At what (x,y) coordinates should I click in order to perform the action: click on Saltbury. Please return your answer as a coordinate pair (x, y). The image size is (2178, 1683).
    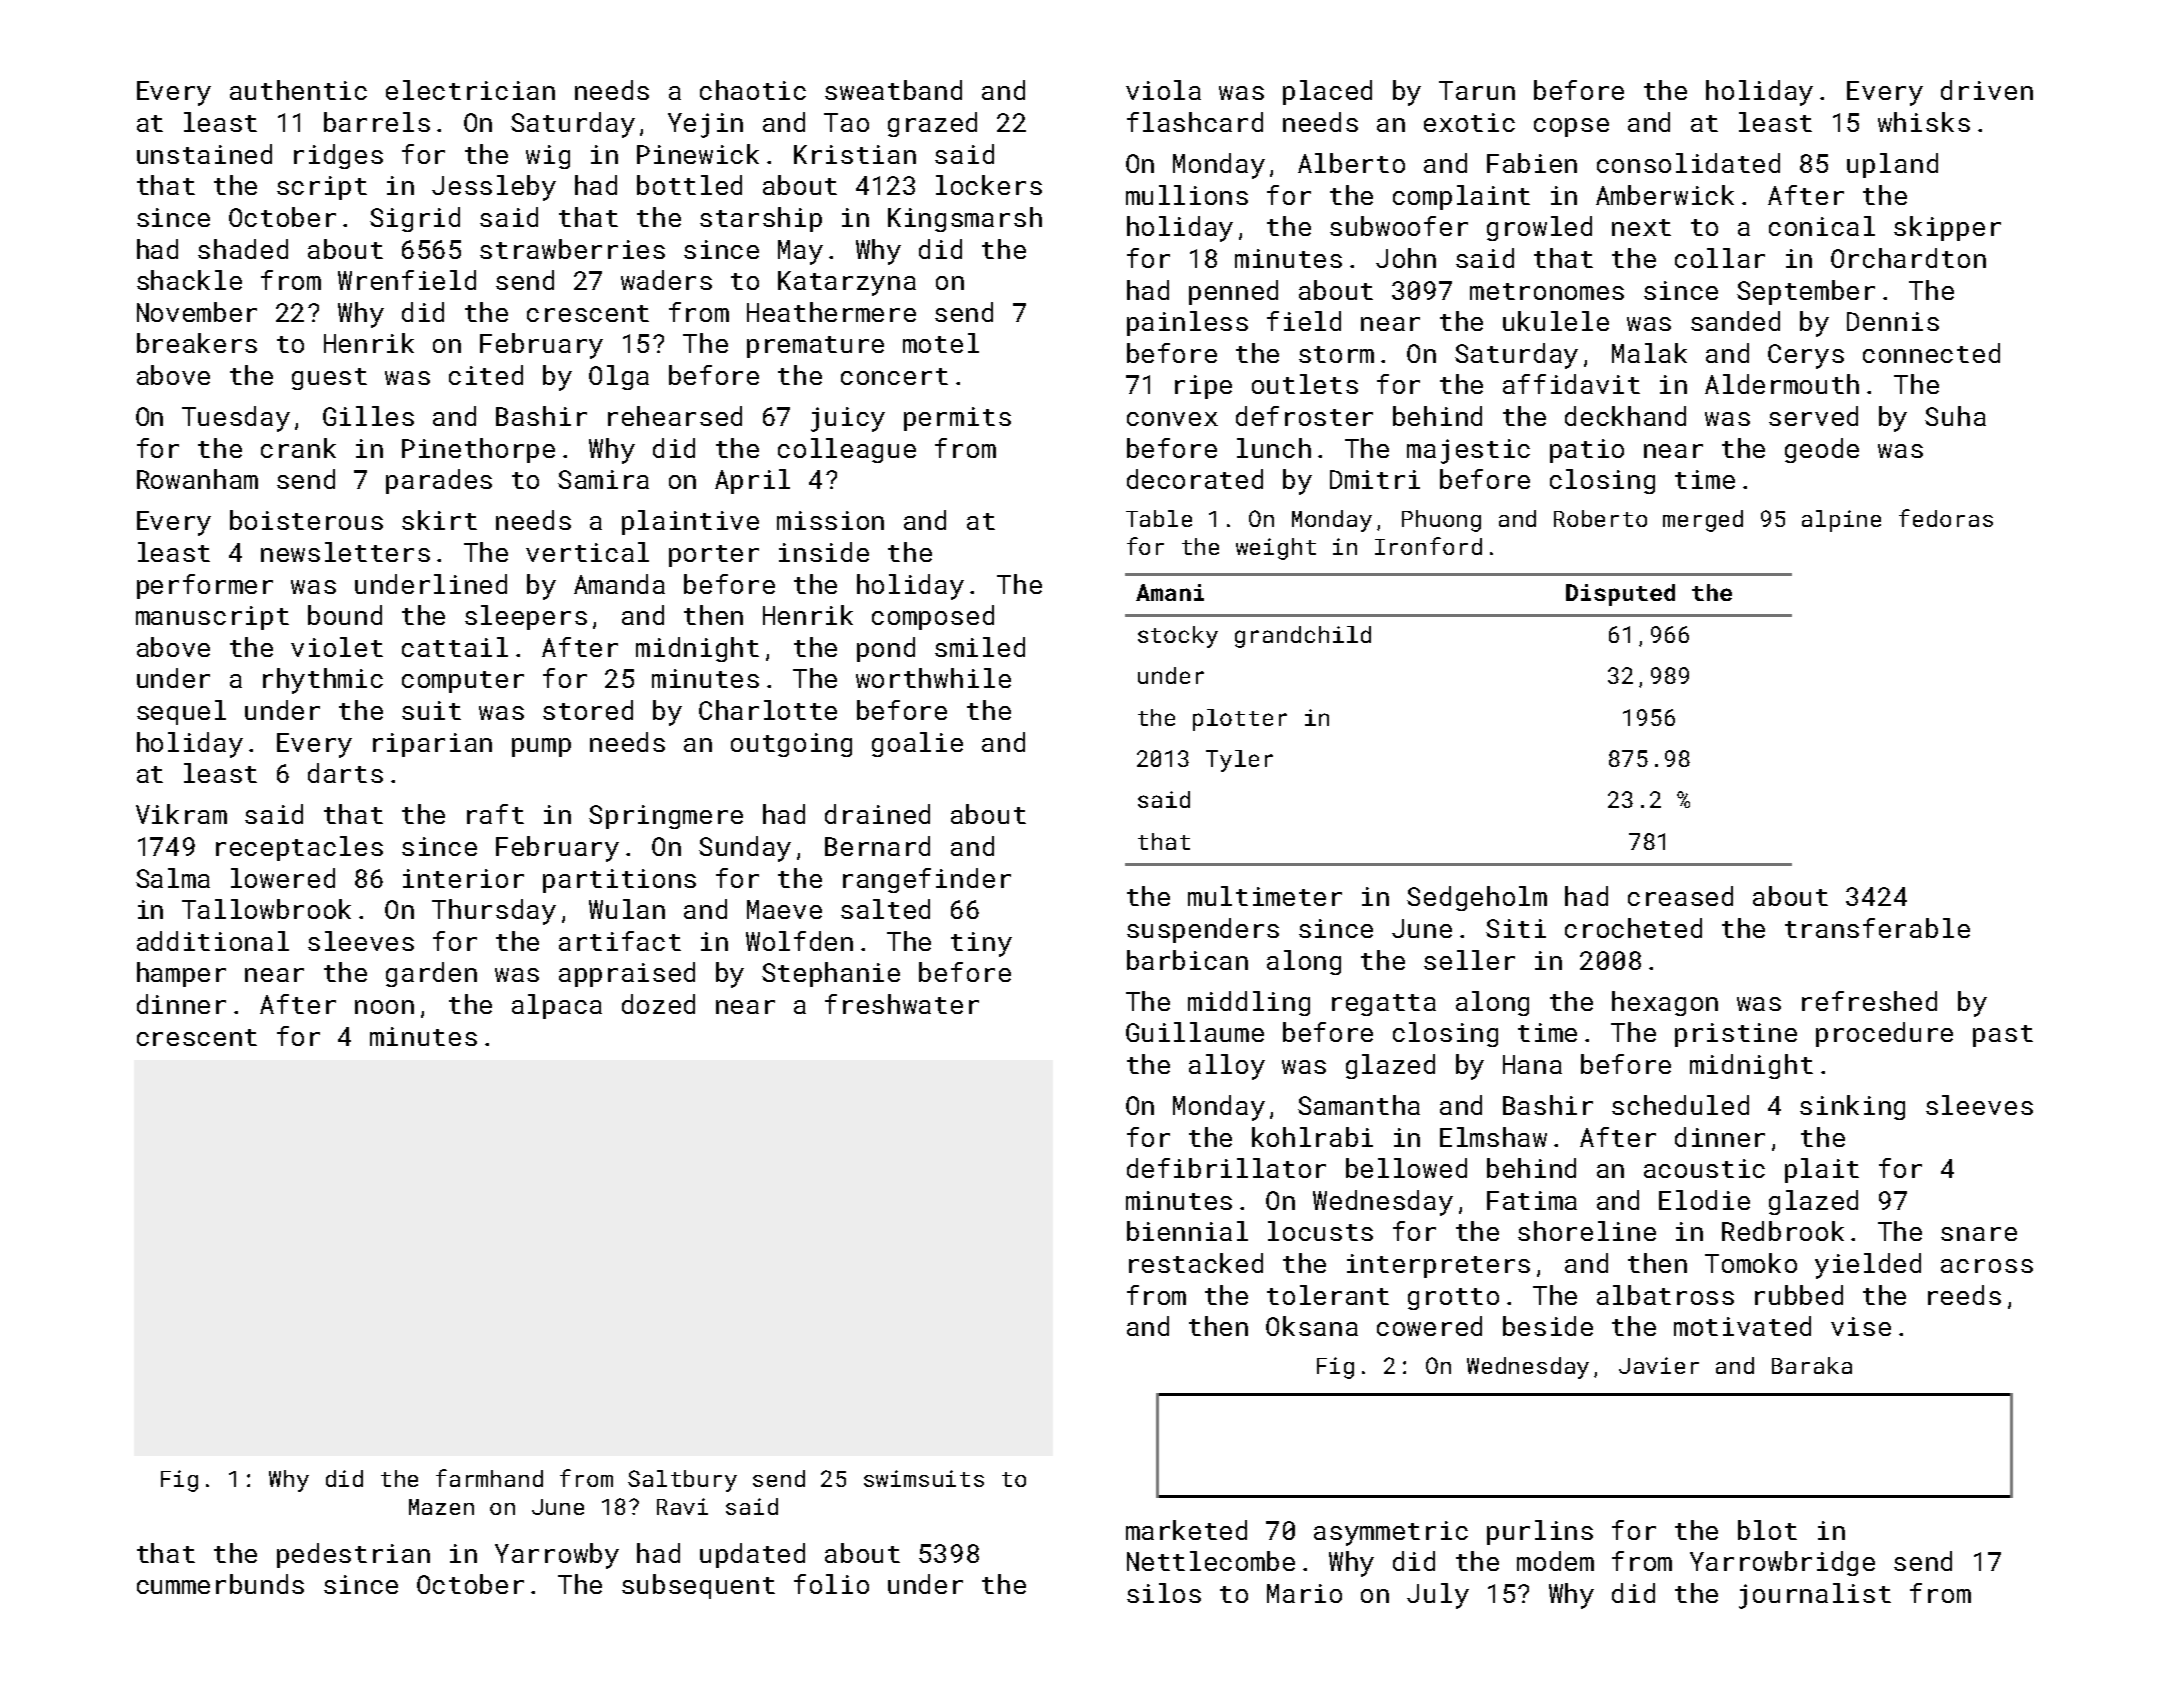
    Looking at the image, I should click on (682, 1481).
